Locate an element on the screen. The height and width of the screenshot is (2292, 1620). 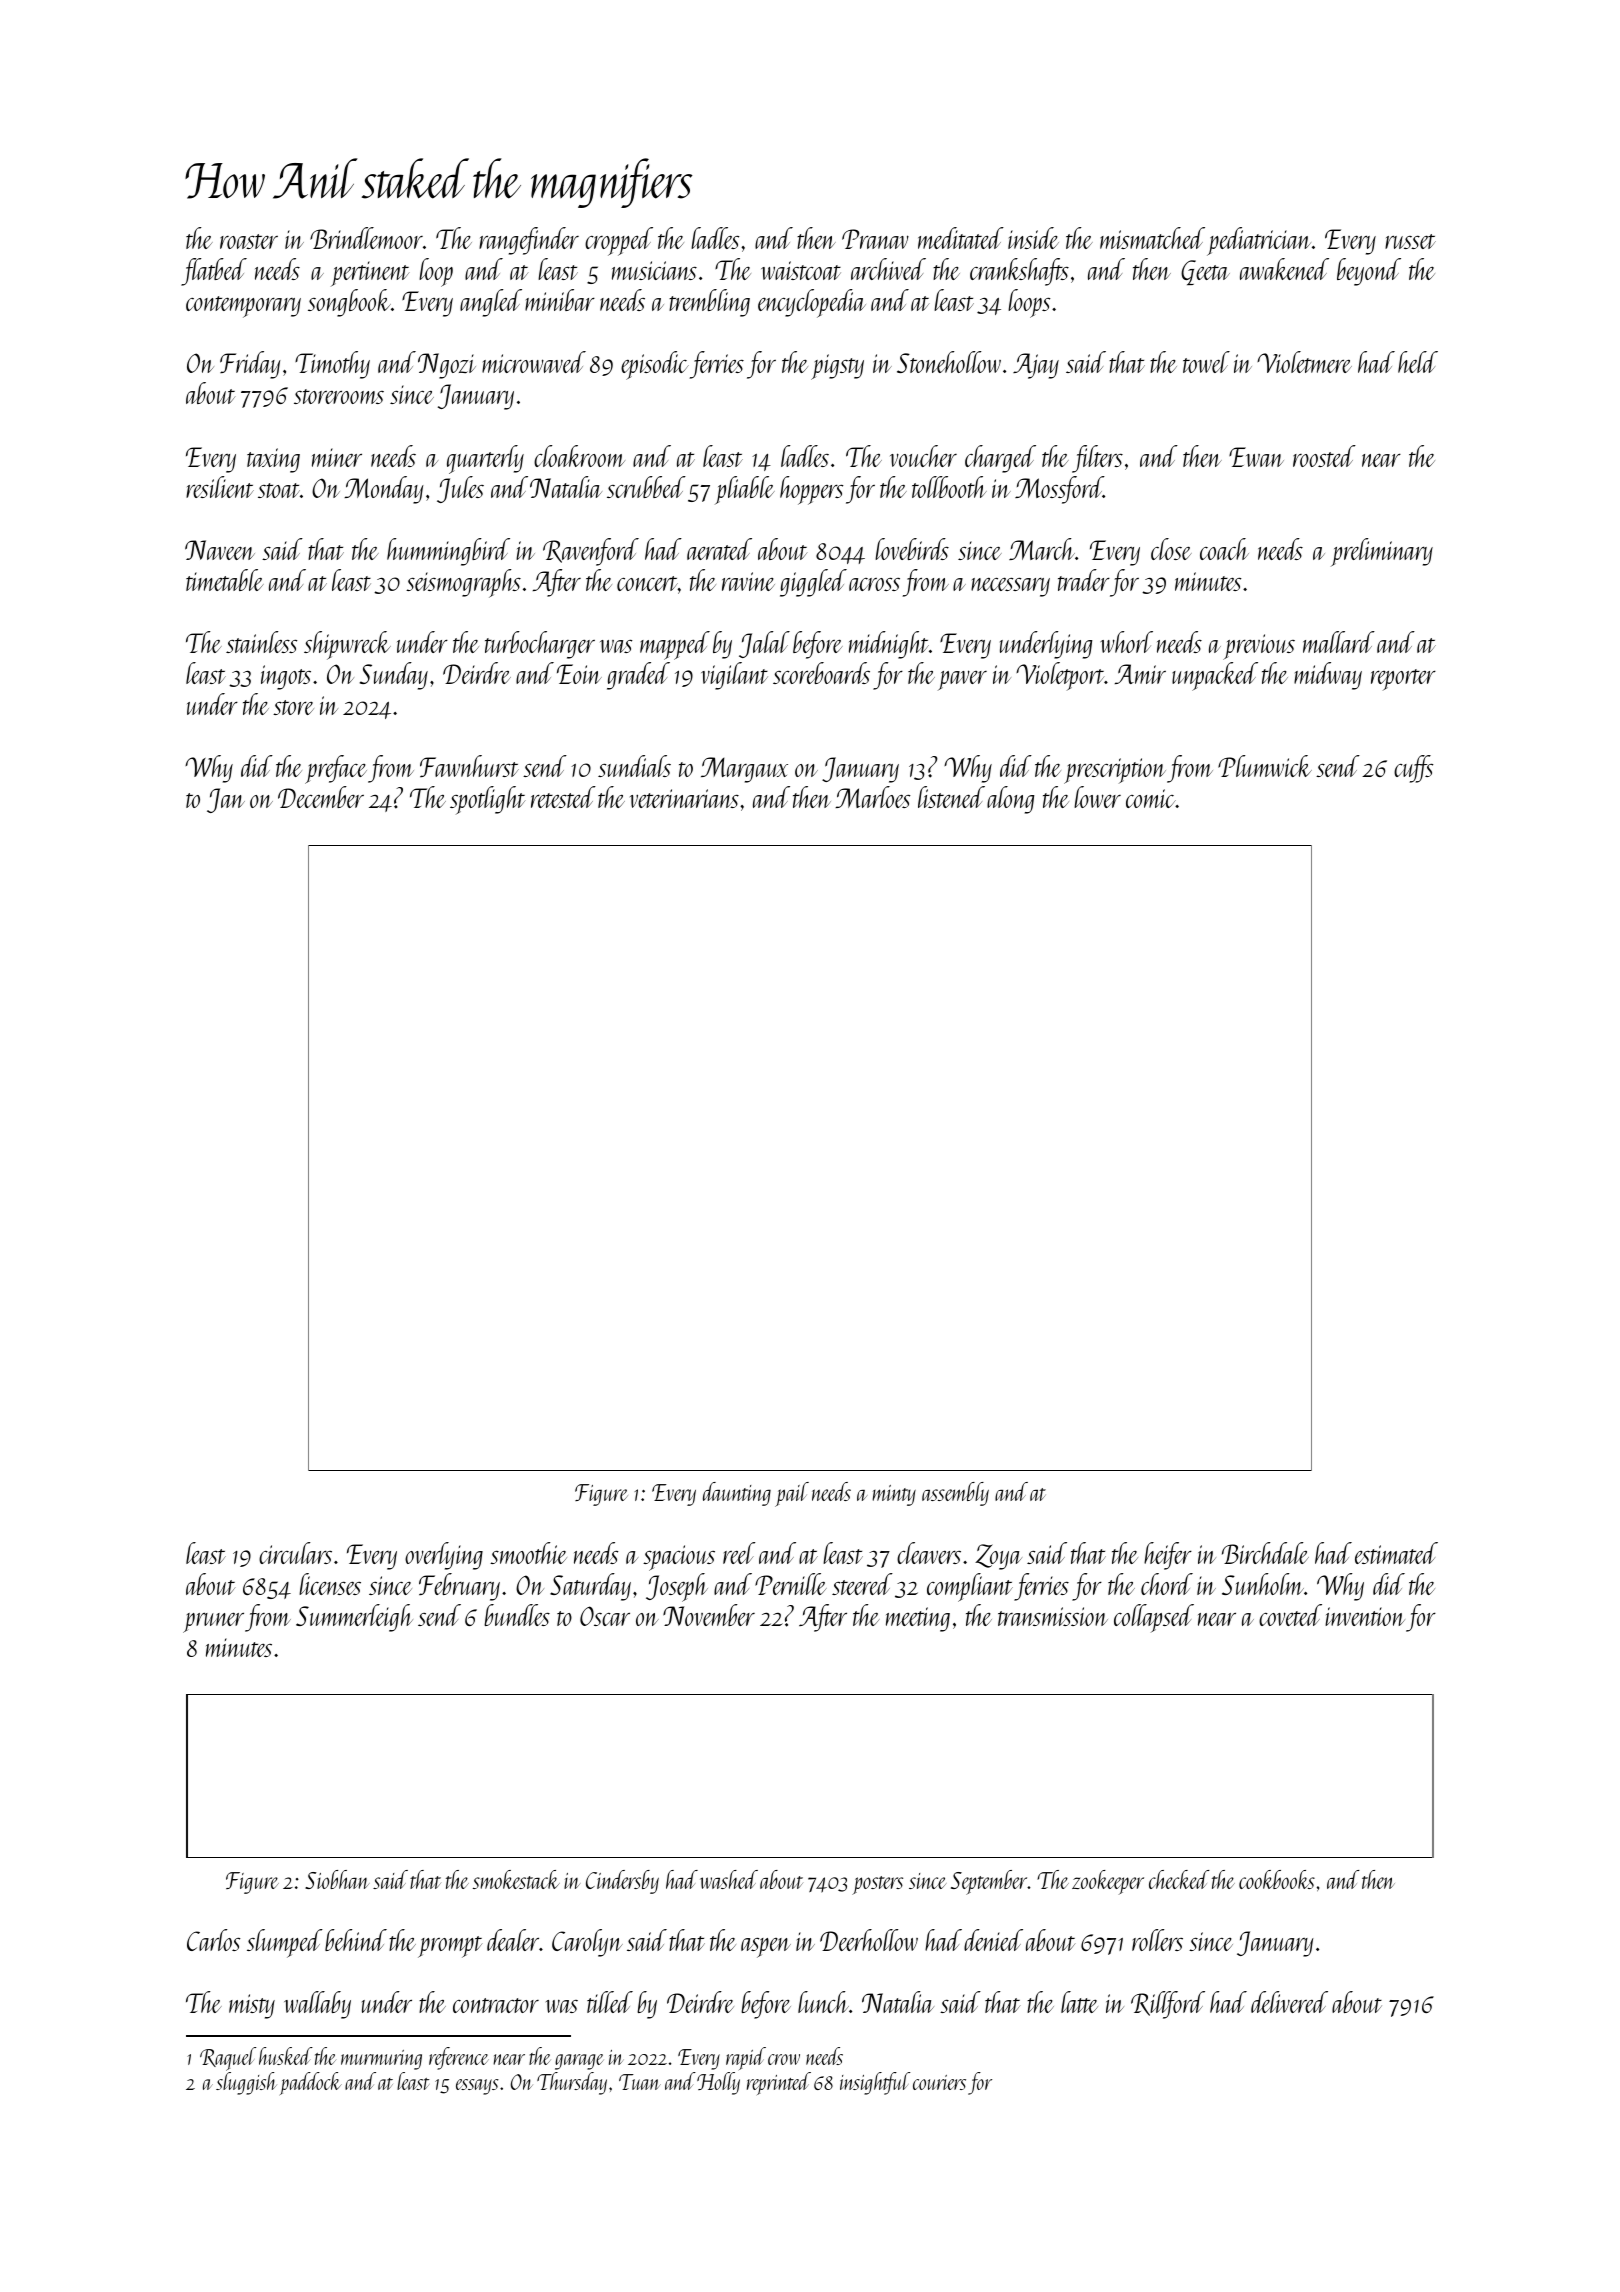
Brindlemoor is located at coordinates (366, 238).
